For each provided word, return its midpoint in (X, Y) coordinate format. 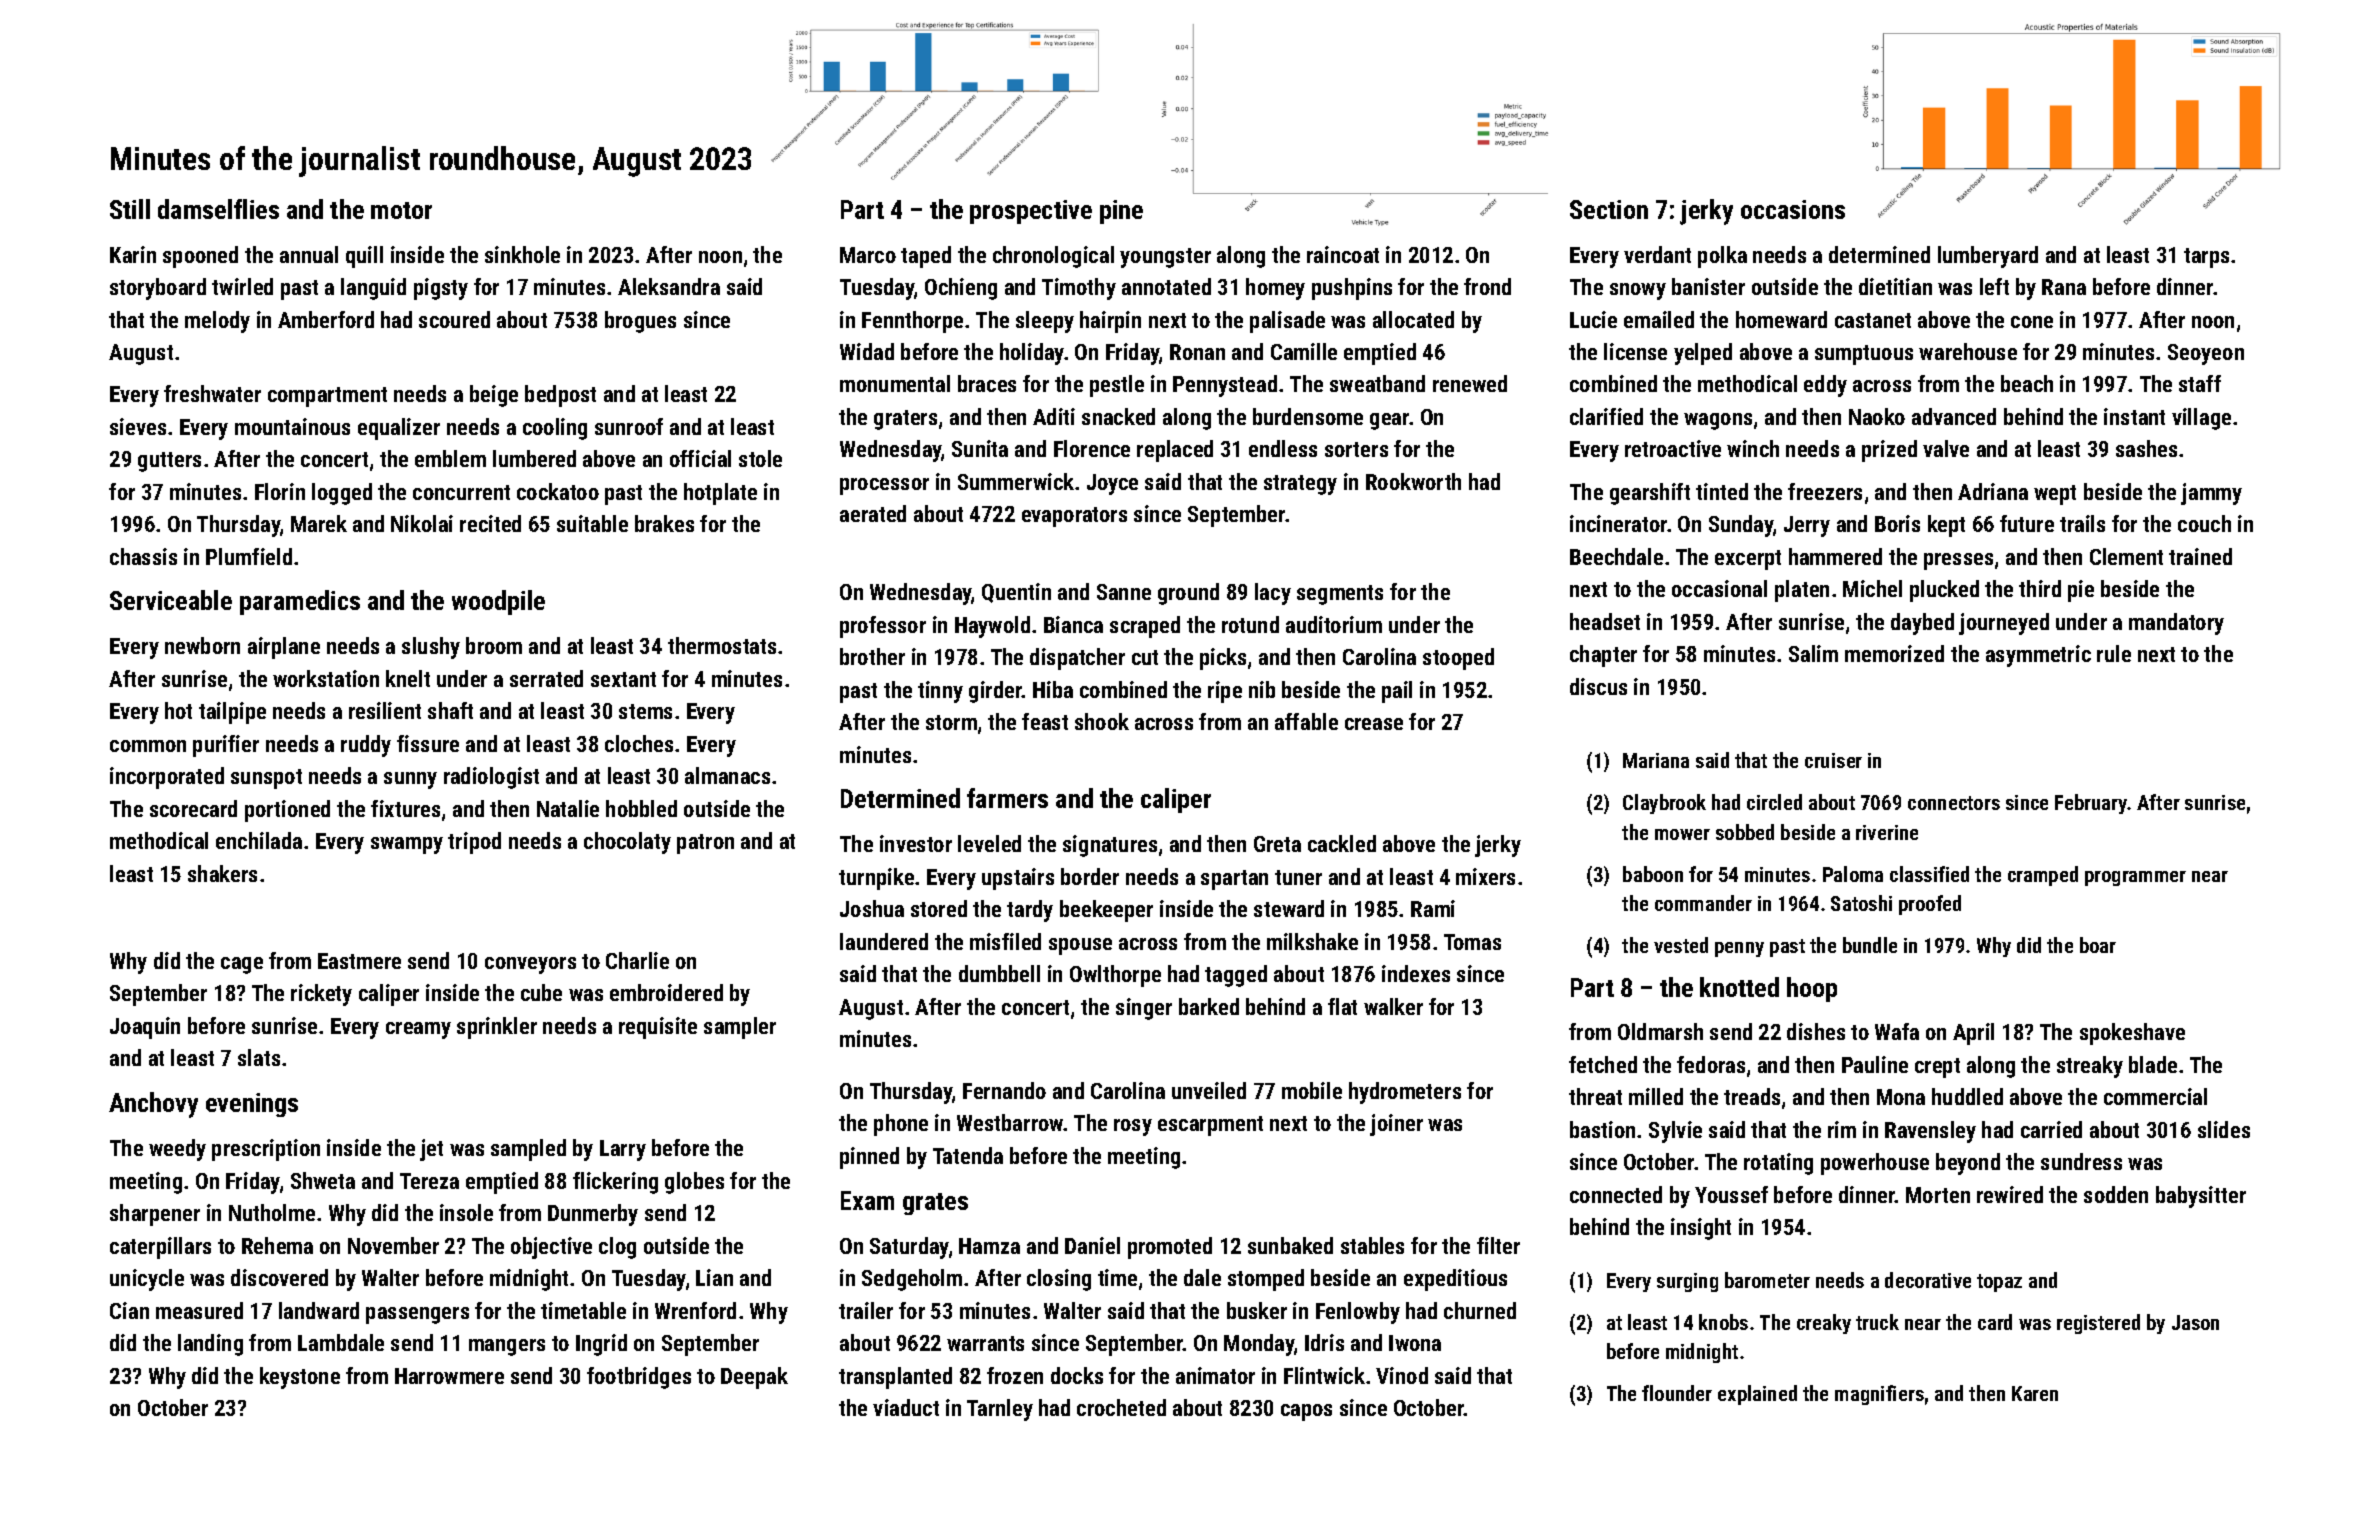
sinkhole (522, 254)
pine (1121, 212)
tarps (2206, 258)
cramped (2043, 876)
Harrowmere (449, 1376)
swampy (407, 845)
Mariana (1656, 760)
